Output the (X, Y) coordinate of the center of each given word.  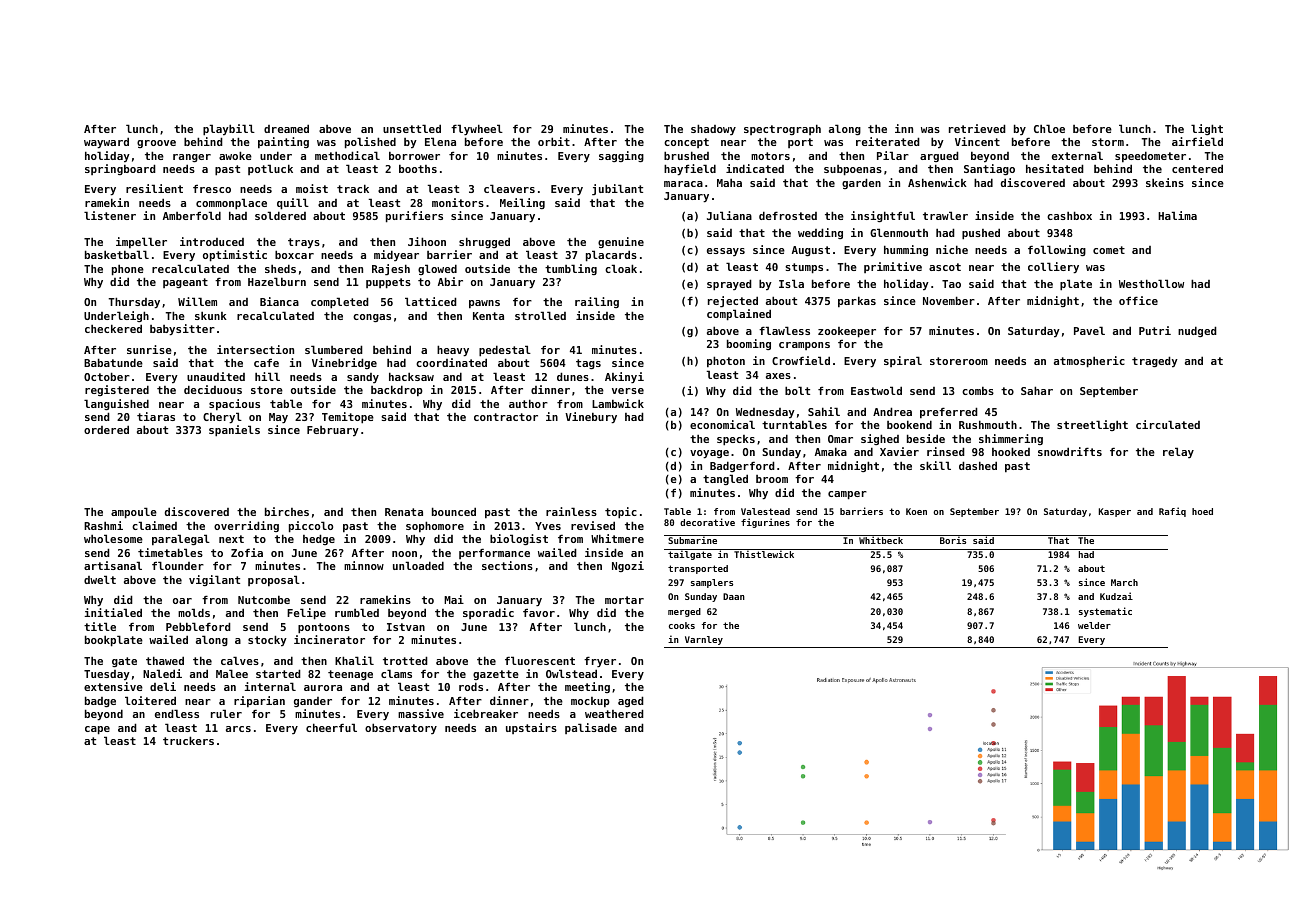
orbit (554, 141)
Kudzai (1116, 596)
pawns (484, 304)
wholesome (113, 538)
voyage (709, 454)
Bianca (279, 301)
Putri (1155, 330)
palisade (591, 728)
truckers (188, 740)
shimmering (1011, 439)
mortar (624, 600)
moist (312, 188)
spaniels (234, 431)
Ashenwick (937, 182)
